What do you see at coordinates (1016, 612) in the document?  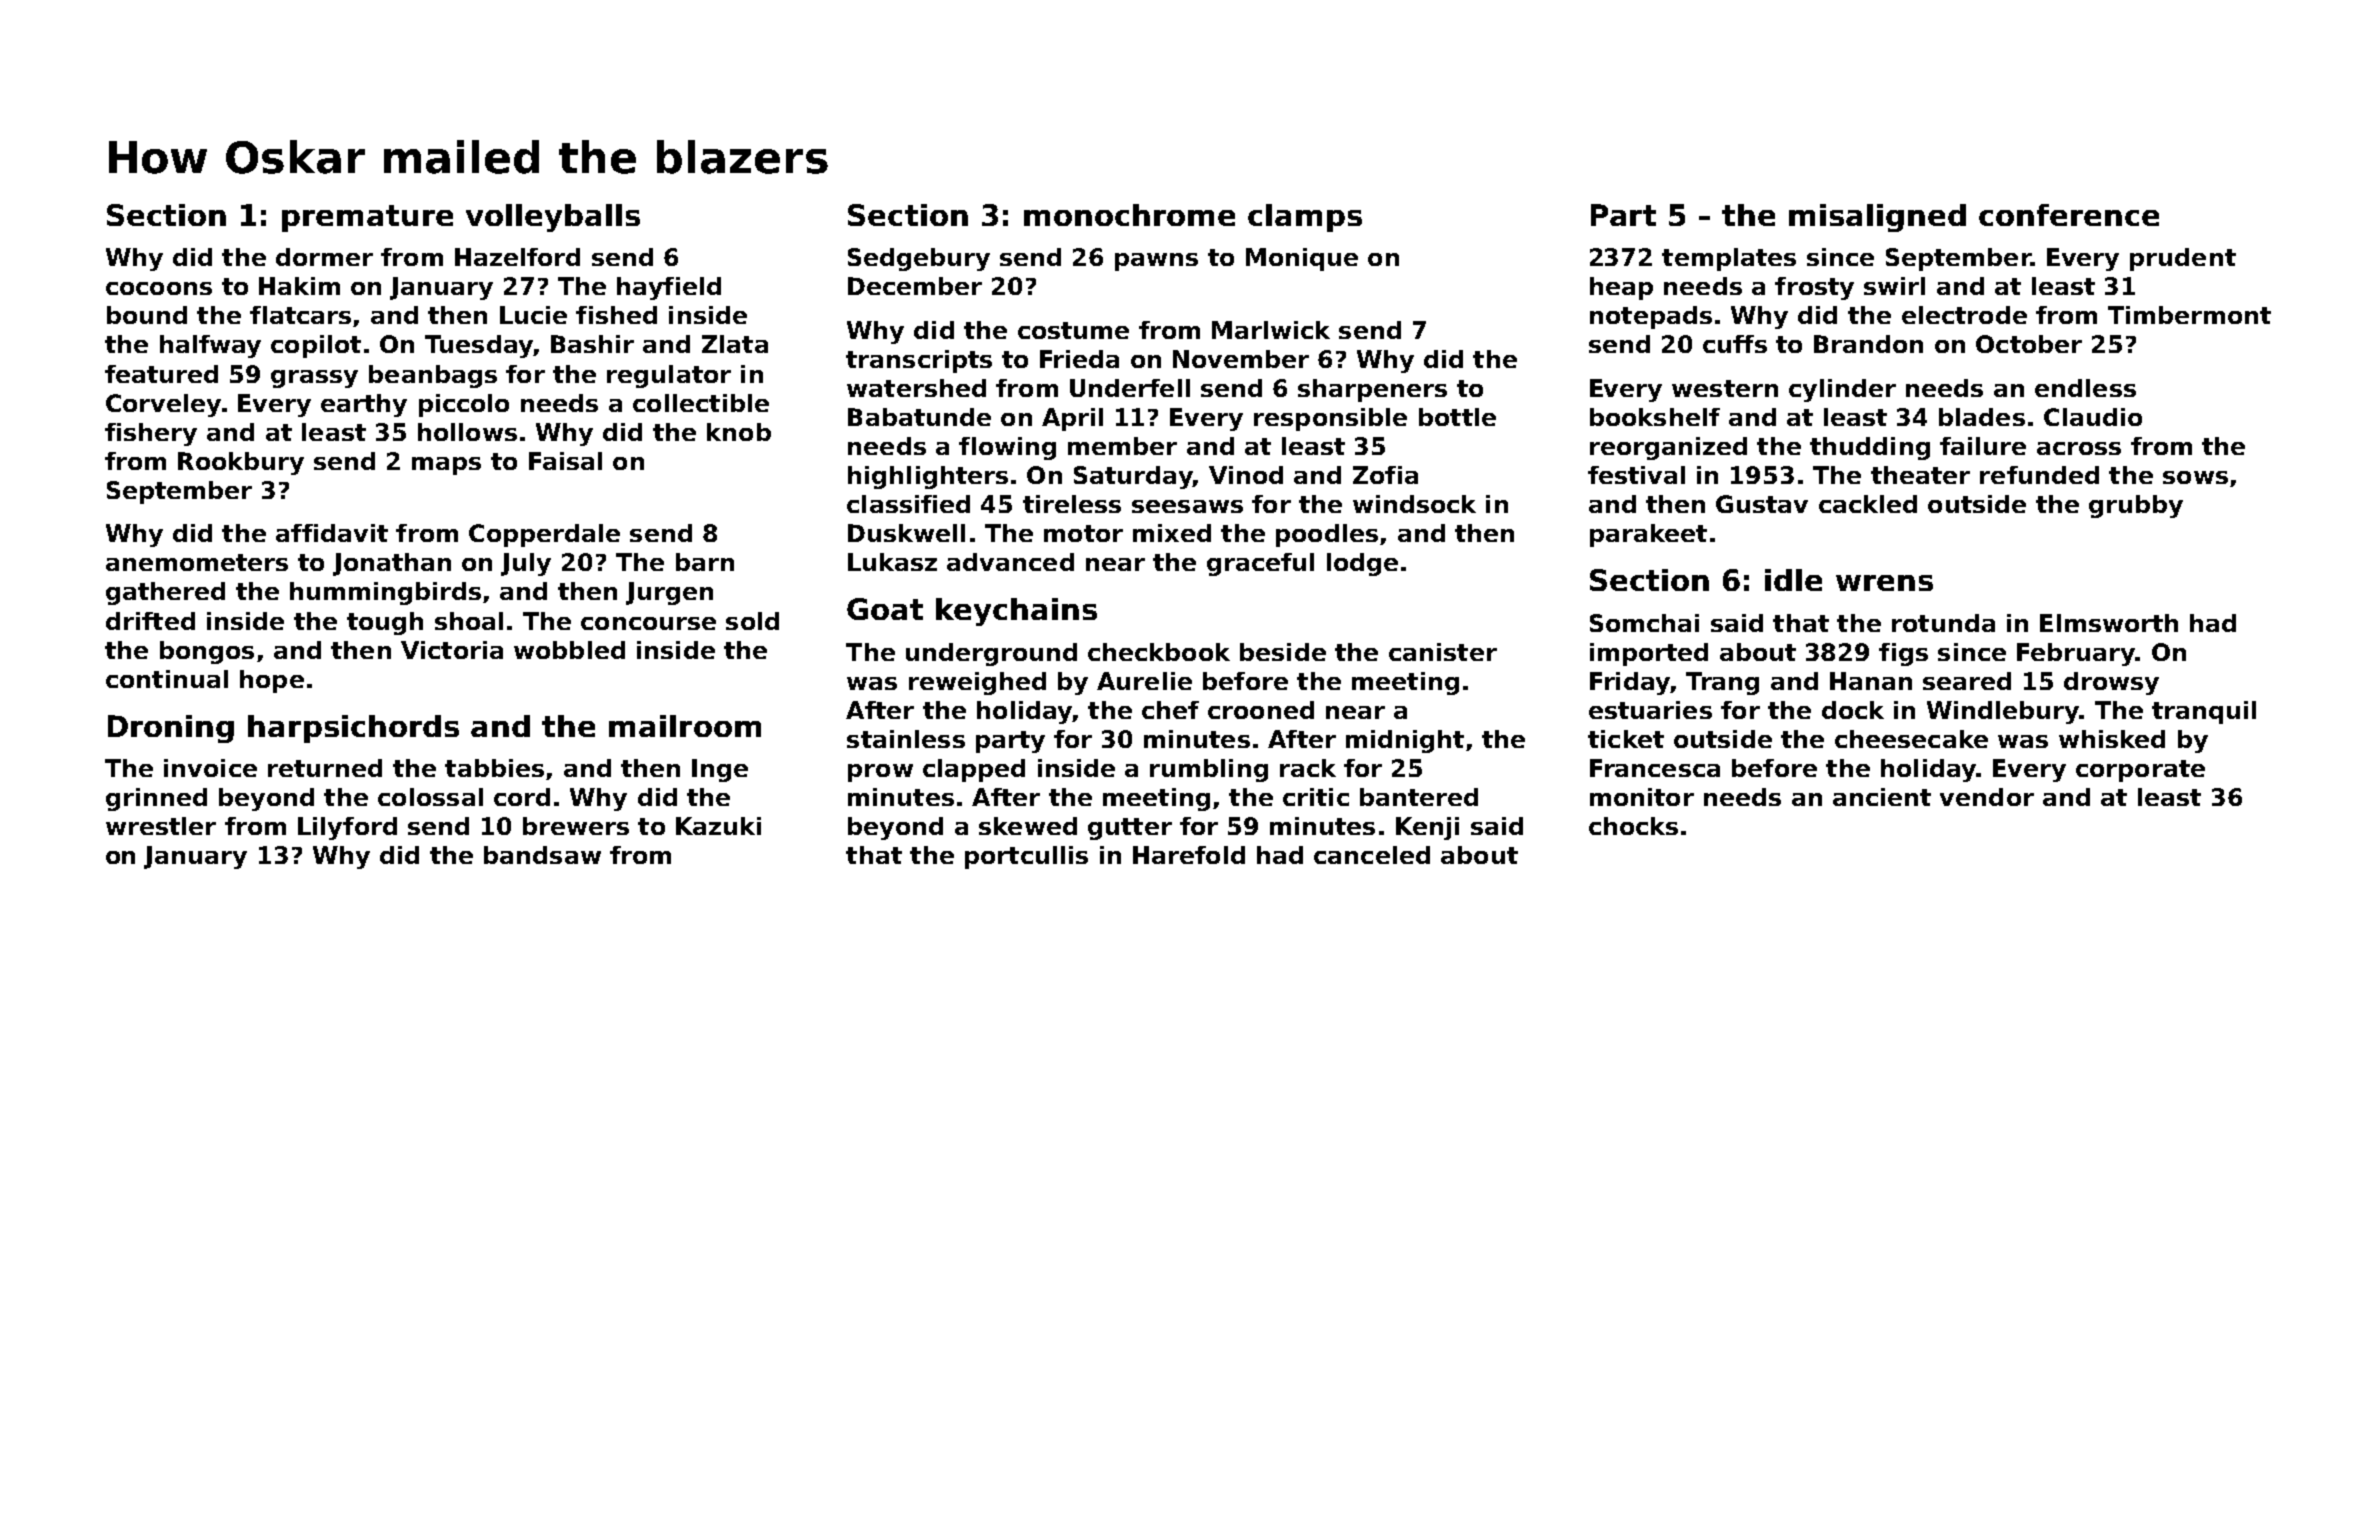 I see `keychains` at bounding box center [1016, 612].
